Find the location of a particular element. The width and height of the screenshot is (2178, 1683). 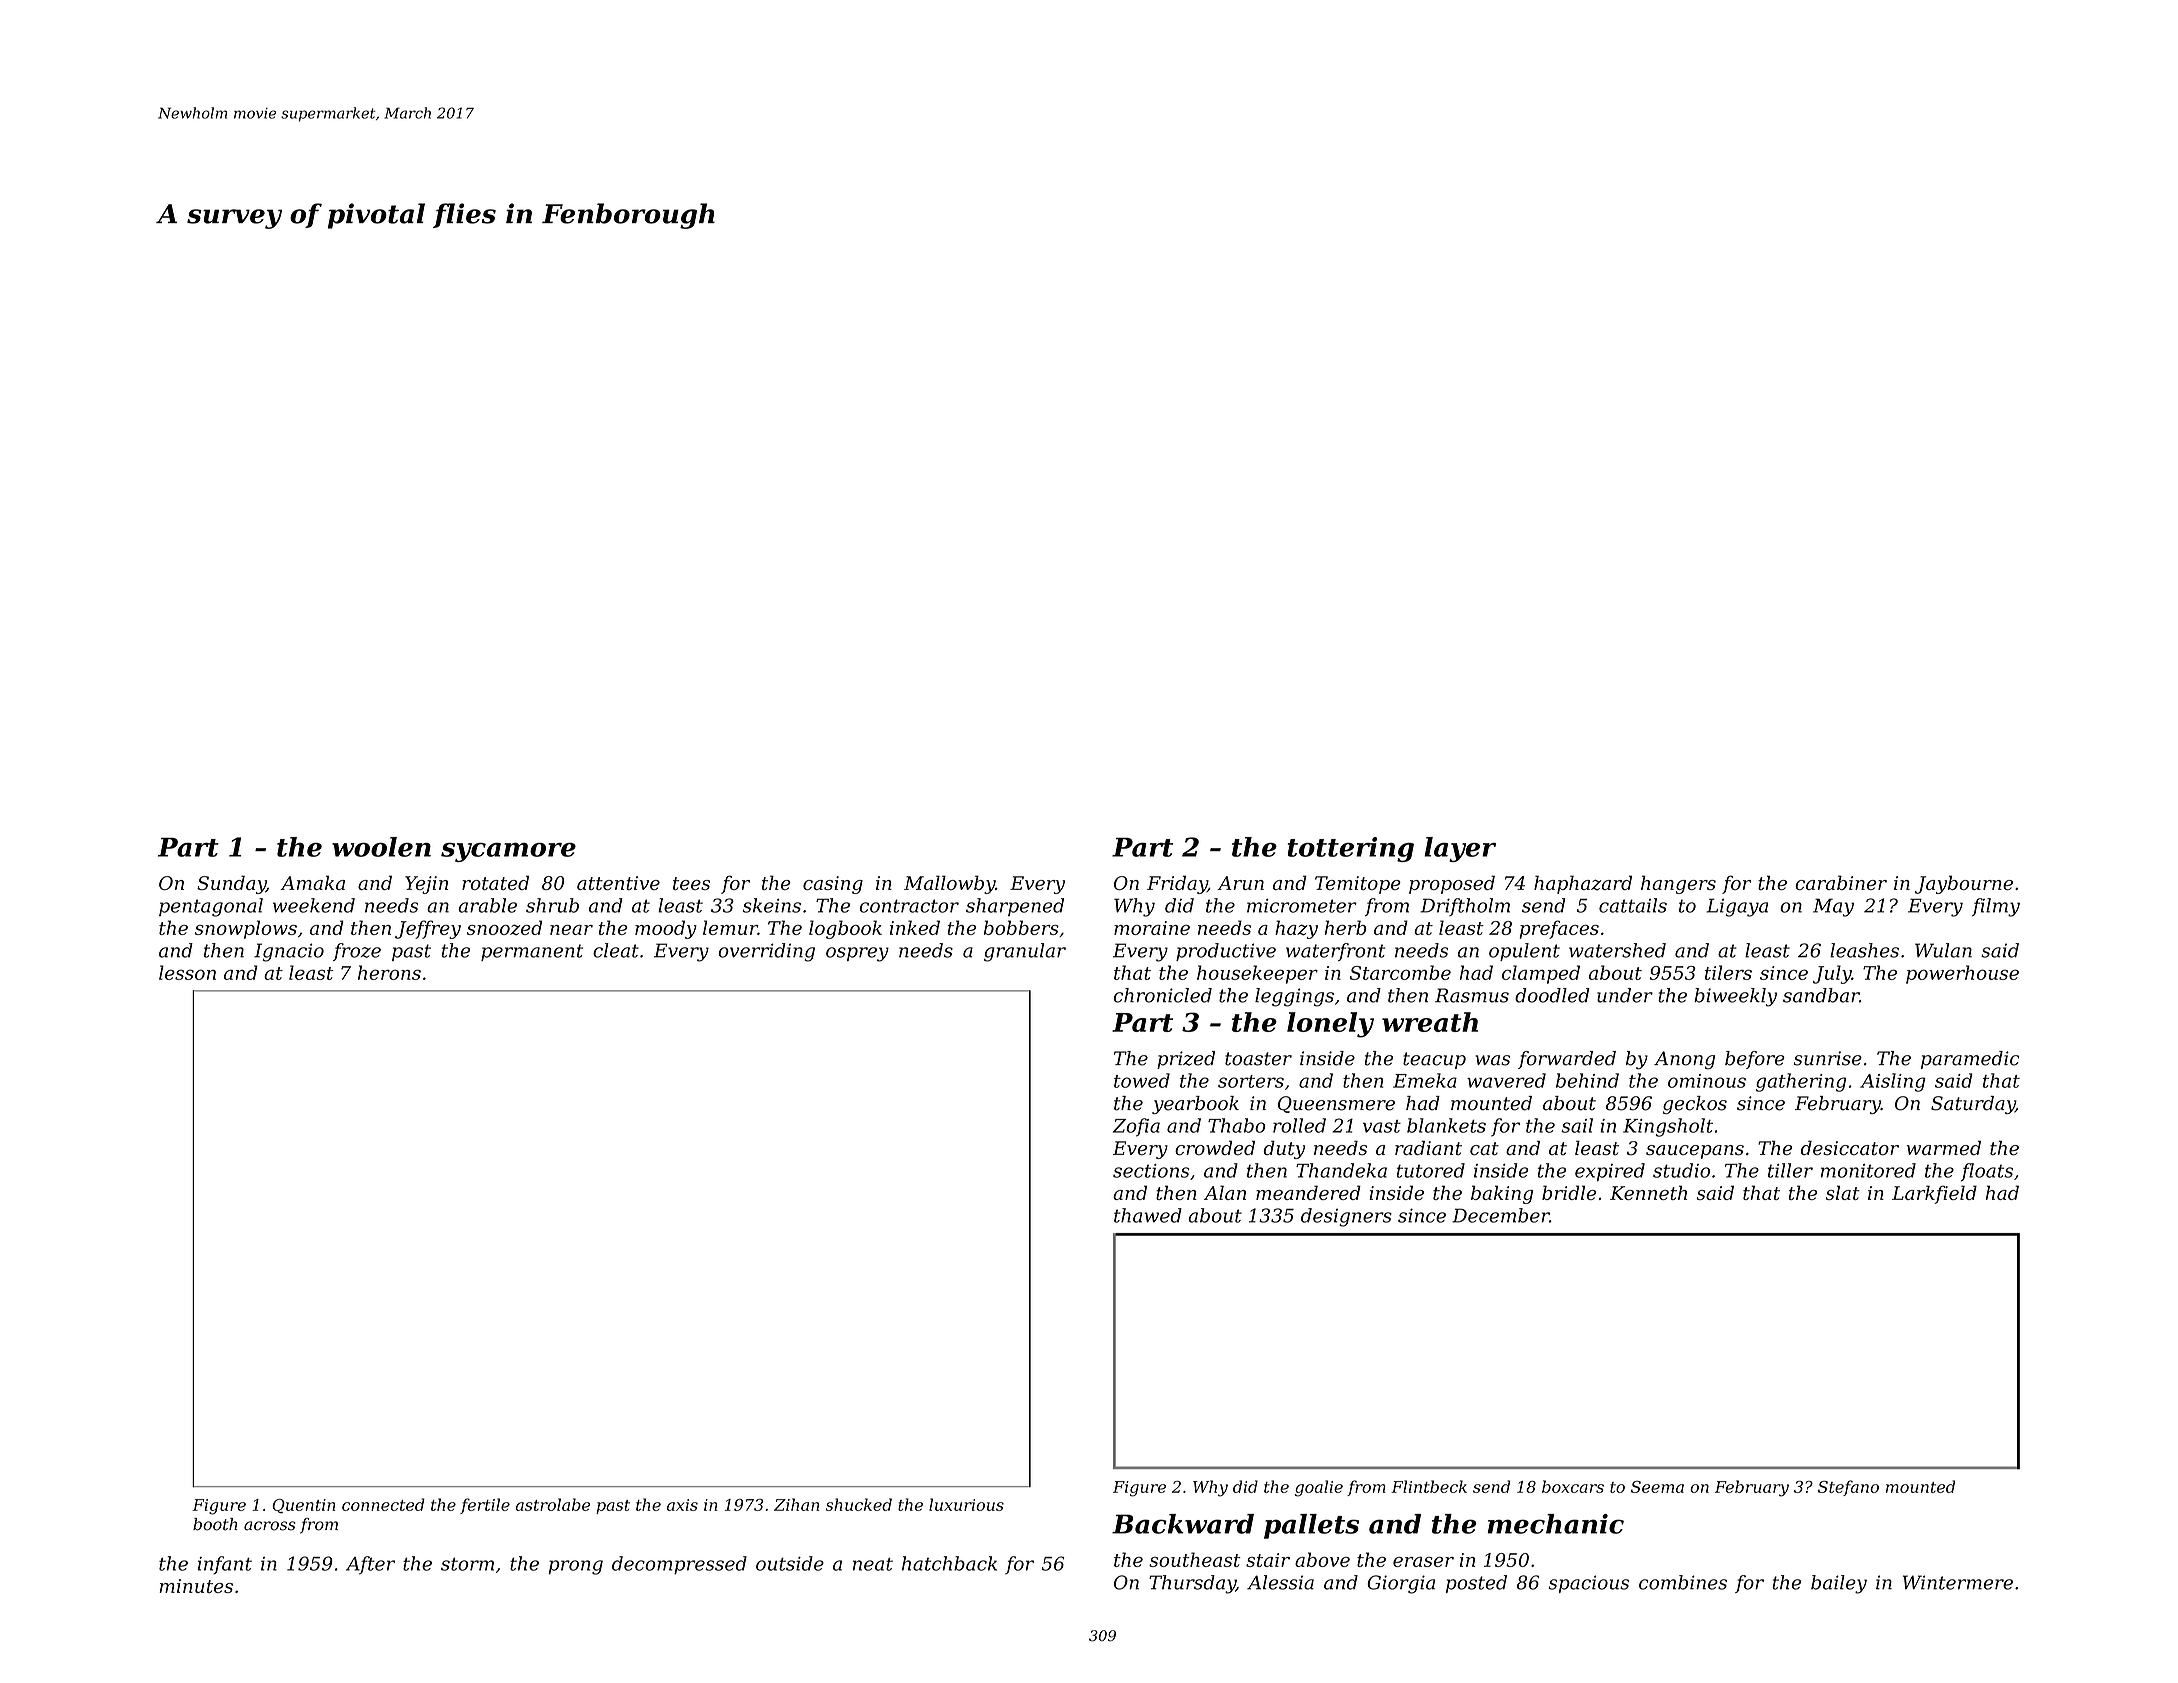

prized is located at coordinates (1186, 1060).
